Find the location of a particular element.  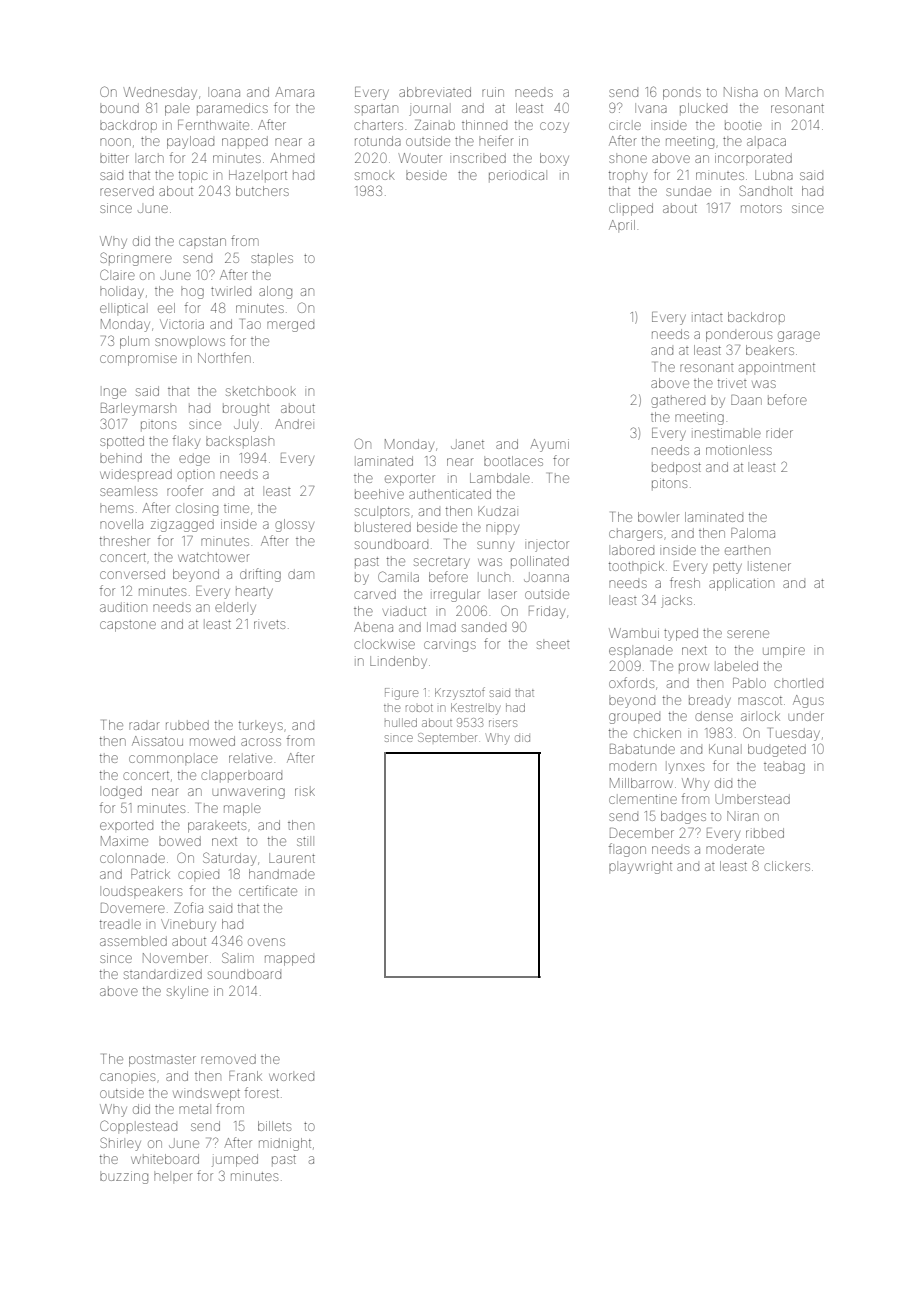

lodged is located at coordinates (122, 792).
